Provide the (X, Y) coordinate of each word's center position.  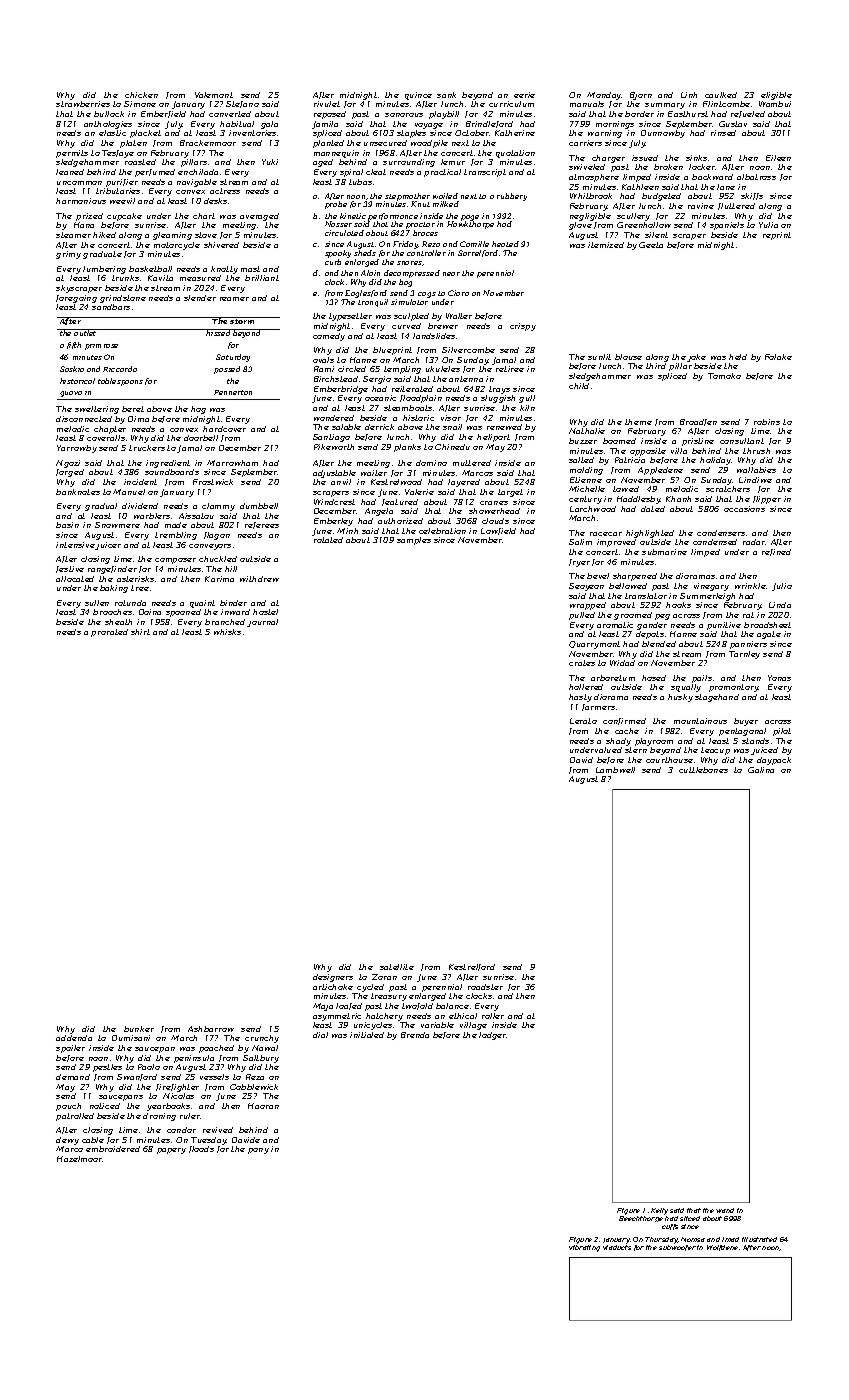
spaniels (727, 226)
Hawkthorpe (470, 225)
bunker (139, 1029)
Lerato (583, 721)
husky (680, 698)
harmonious (81, 201)
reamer (234, 299)
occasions (744, 509)
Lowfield (498, 531)
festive (70, 569)
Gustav (733, 124)
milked (446, 204)
